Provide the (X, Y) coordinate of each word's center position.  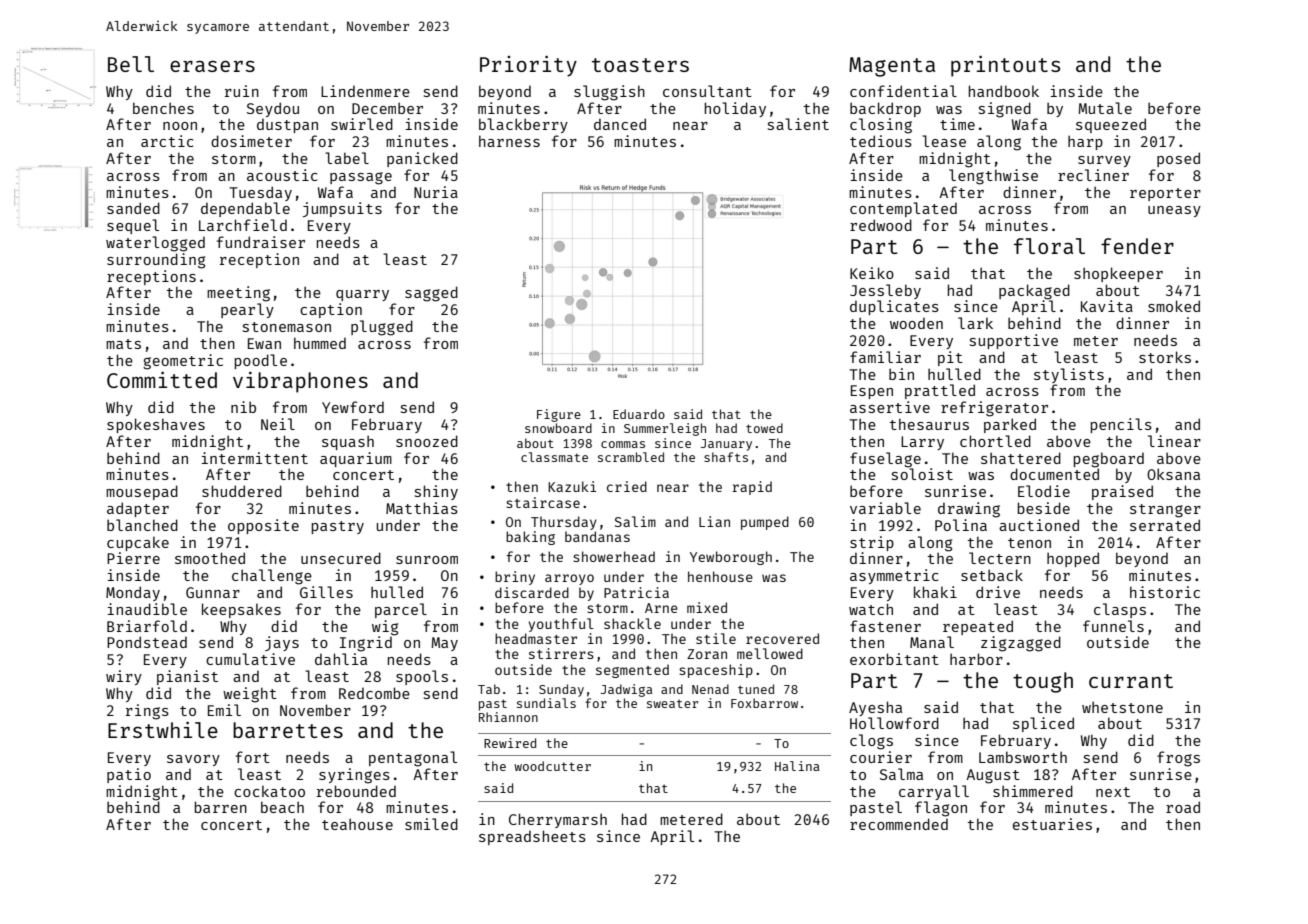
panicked (422, 159)
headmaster (536, 638)
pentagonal (413, 759)
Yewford (353, 407)
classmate (554, 457)
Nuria (436, 192)
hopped (1073, 559)
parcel (401, 610)
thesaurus (929, 424)
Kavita (1107, 306)
